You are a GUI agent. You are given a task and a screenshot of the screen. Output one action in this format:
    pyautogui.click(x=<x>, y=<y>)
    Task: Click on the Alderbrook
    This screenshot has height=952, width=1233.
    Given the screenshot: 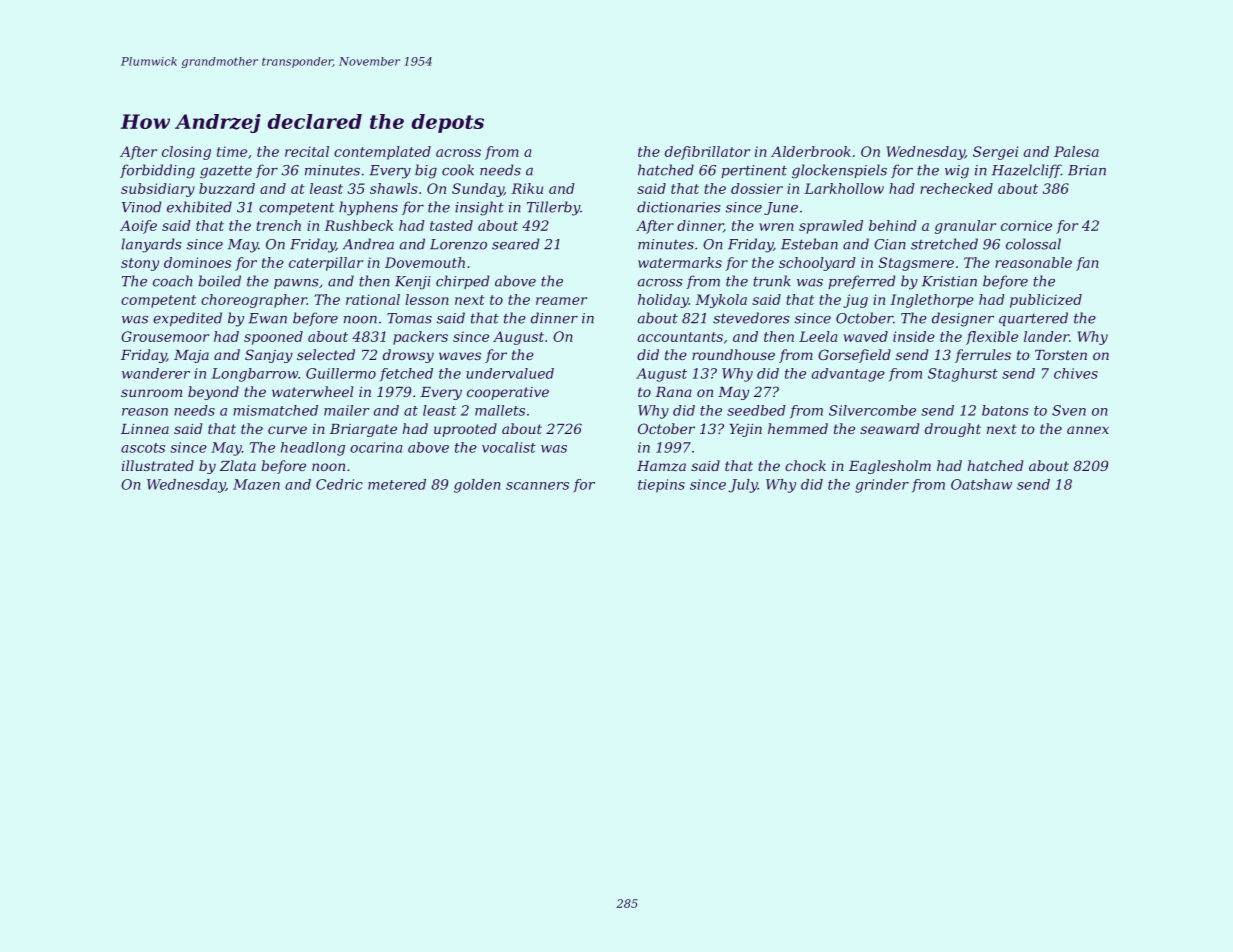 What is the action you would take?
    pyautogui.click(x=811, y=151)
